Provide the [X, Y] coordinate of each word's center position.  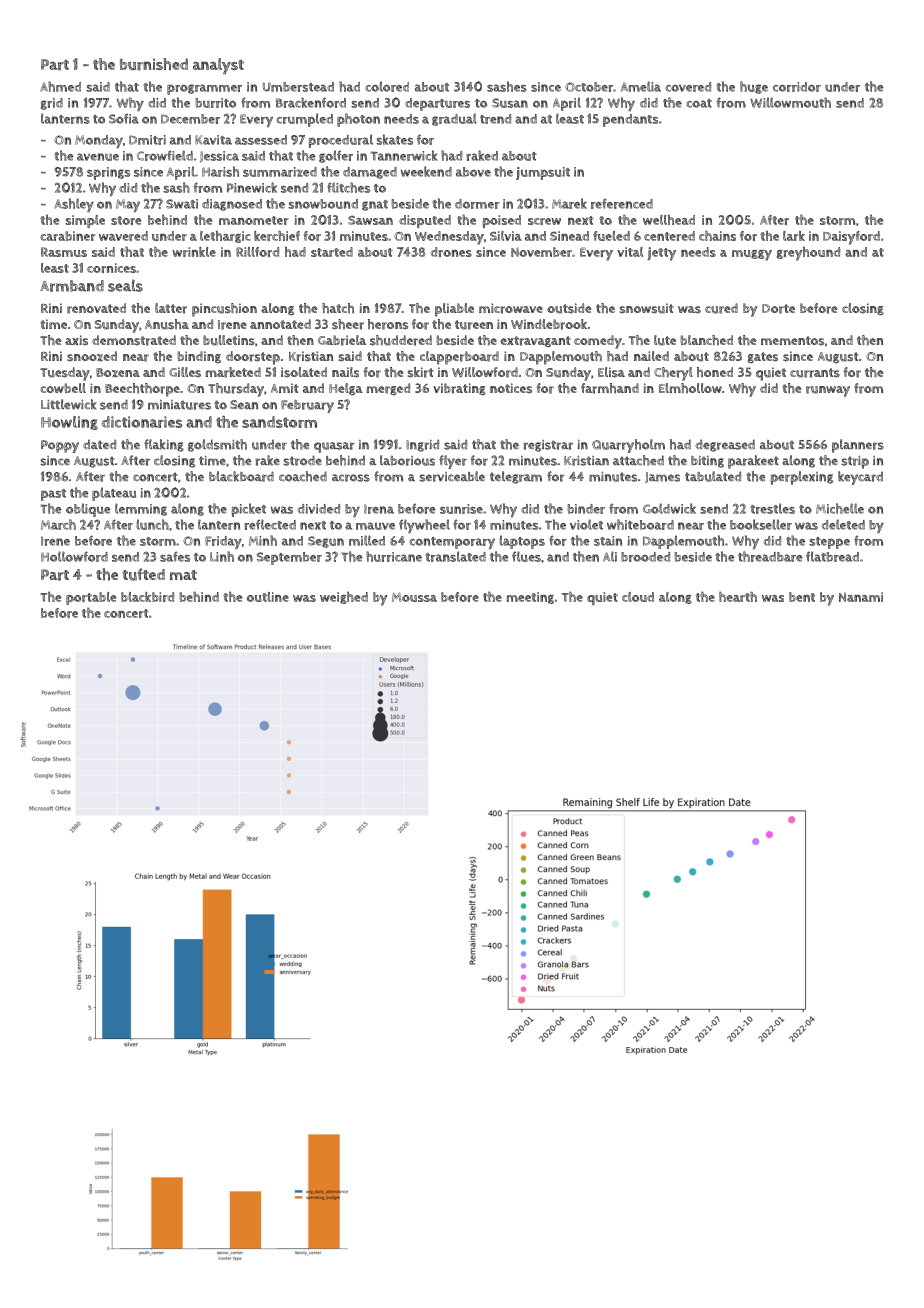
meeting [530, 598]
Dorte [778, 309]
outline [268, 597]
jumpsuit [543, 173]
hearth [738, 596]
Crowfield [165, 155]
